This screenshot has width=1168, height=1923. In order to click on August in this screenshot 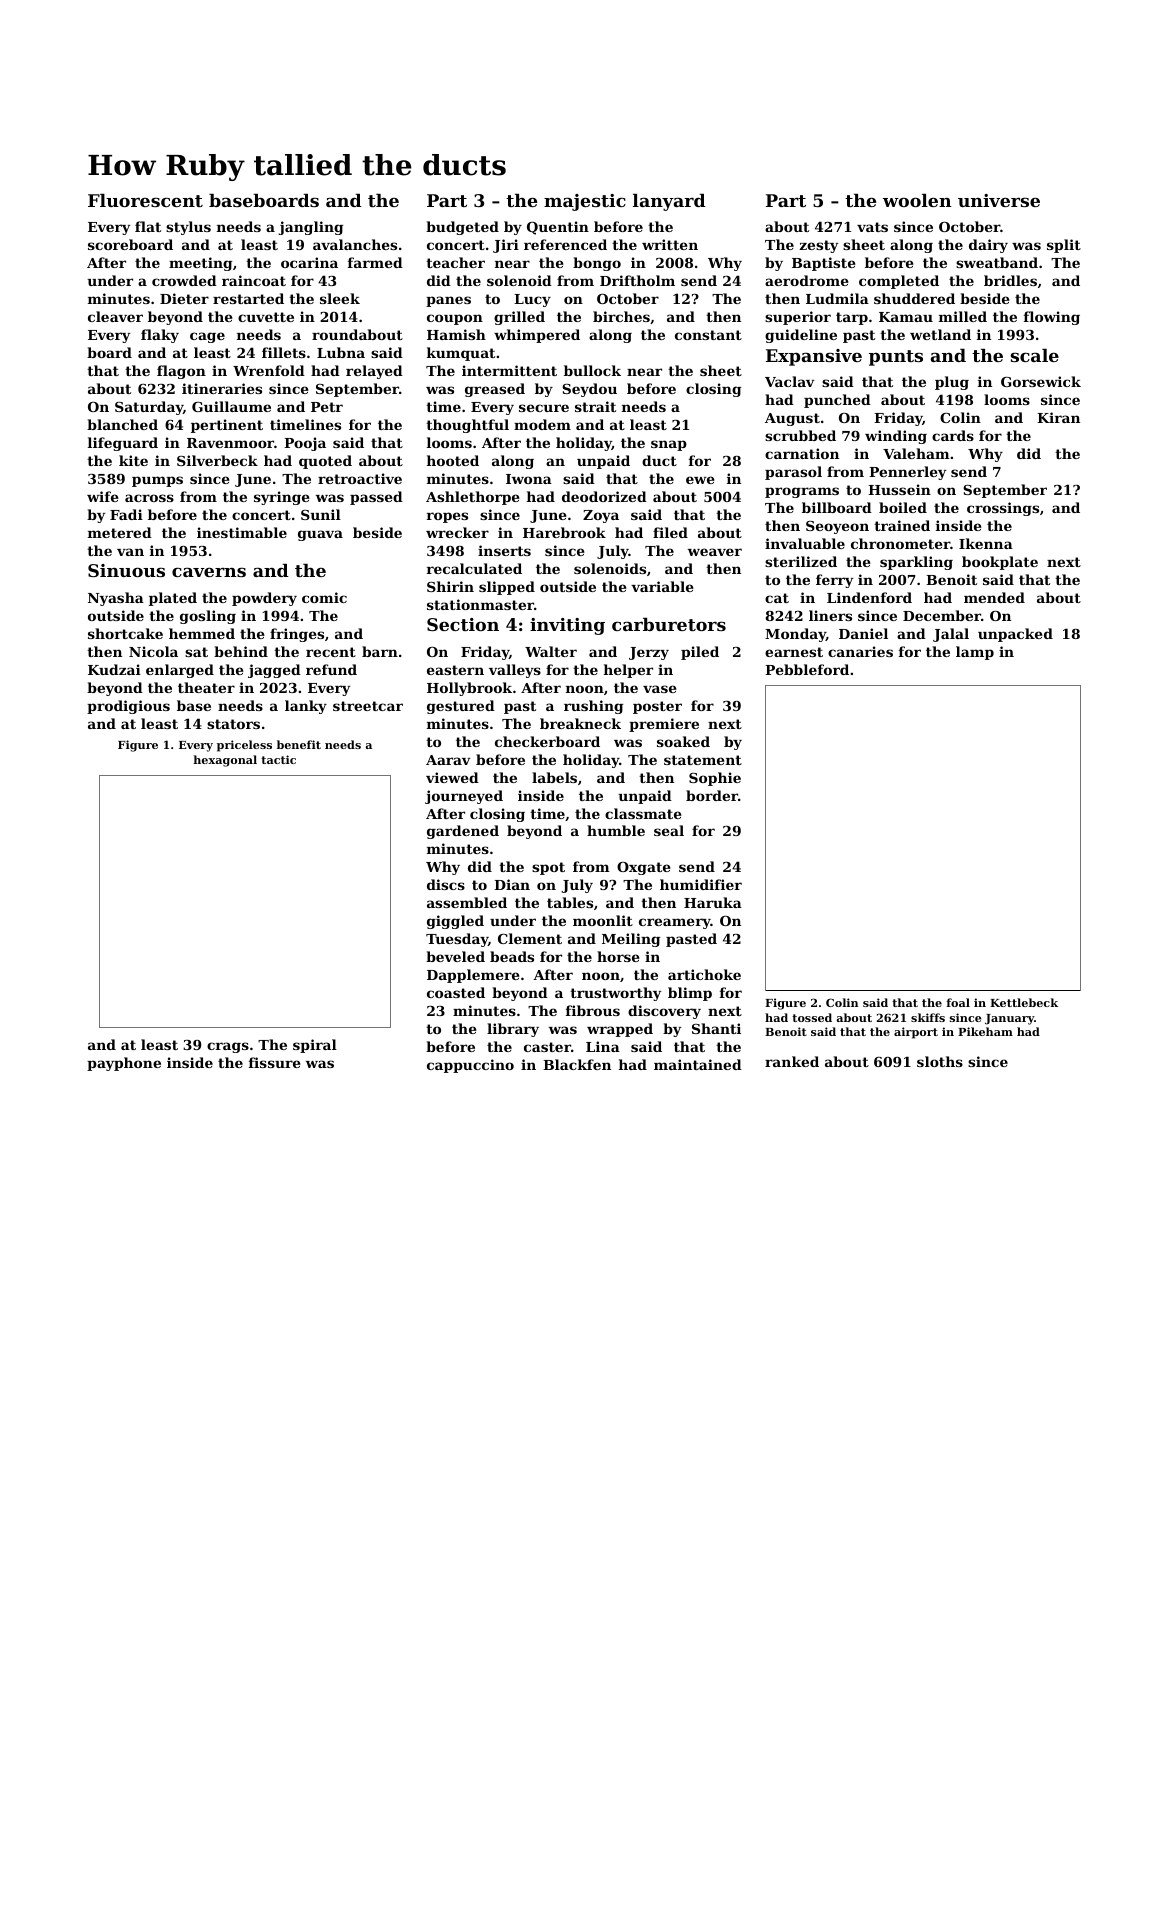, I will do `click(792, 419)`.
